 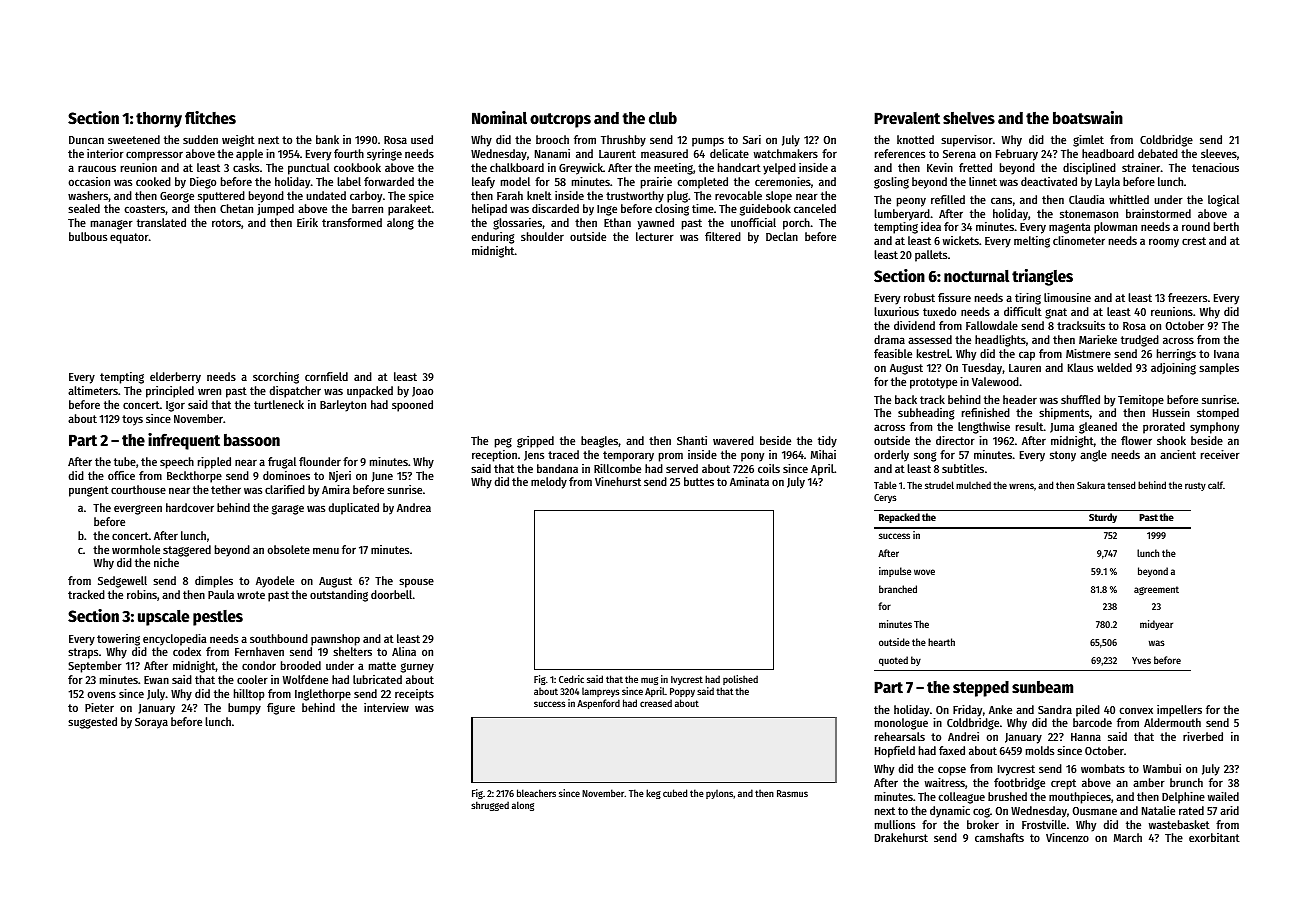 What do you see at coordinates (307, 222) in the page?
I see `Eirik` at bounding box center [307, 222].
